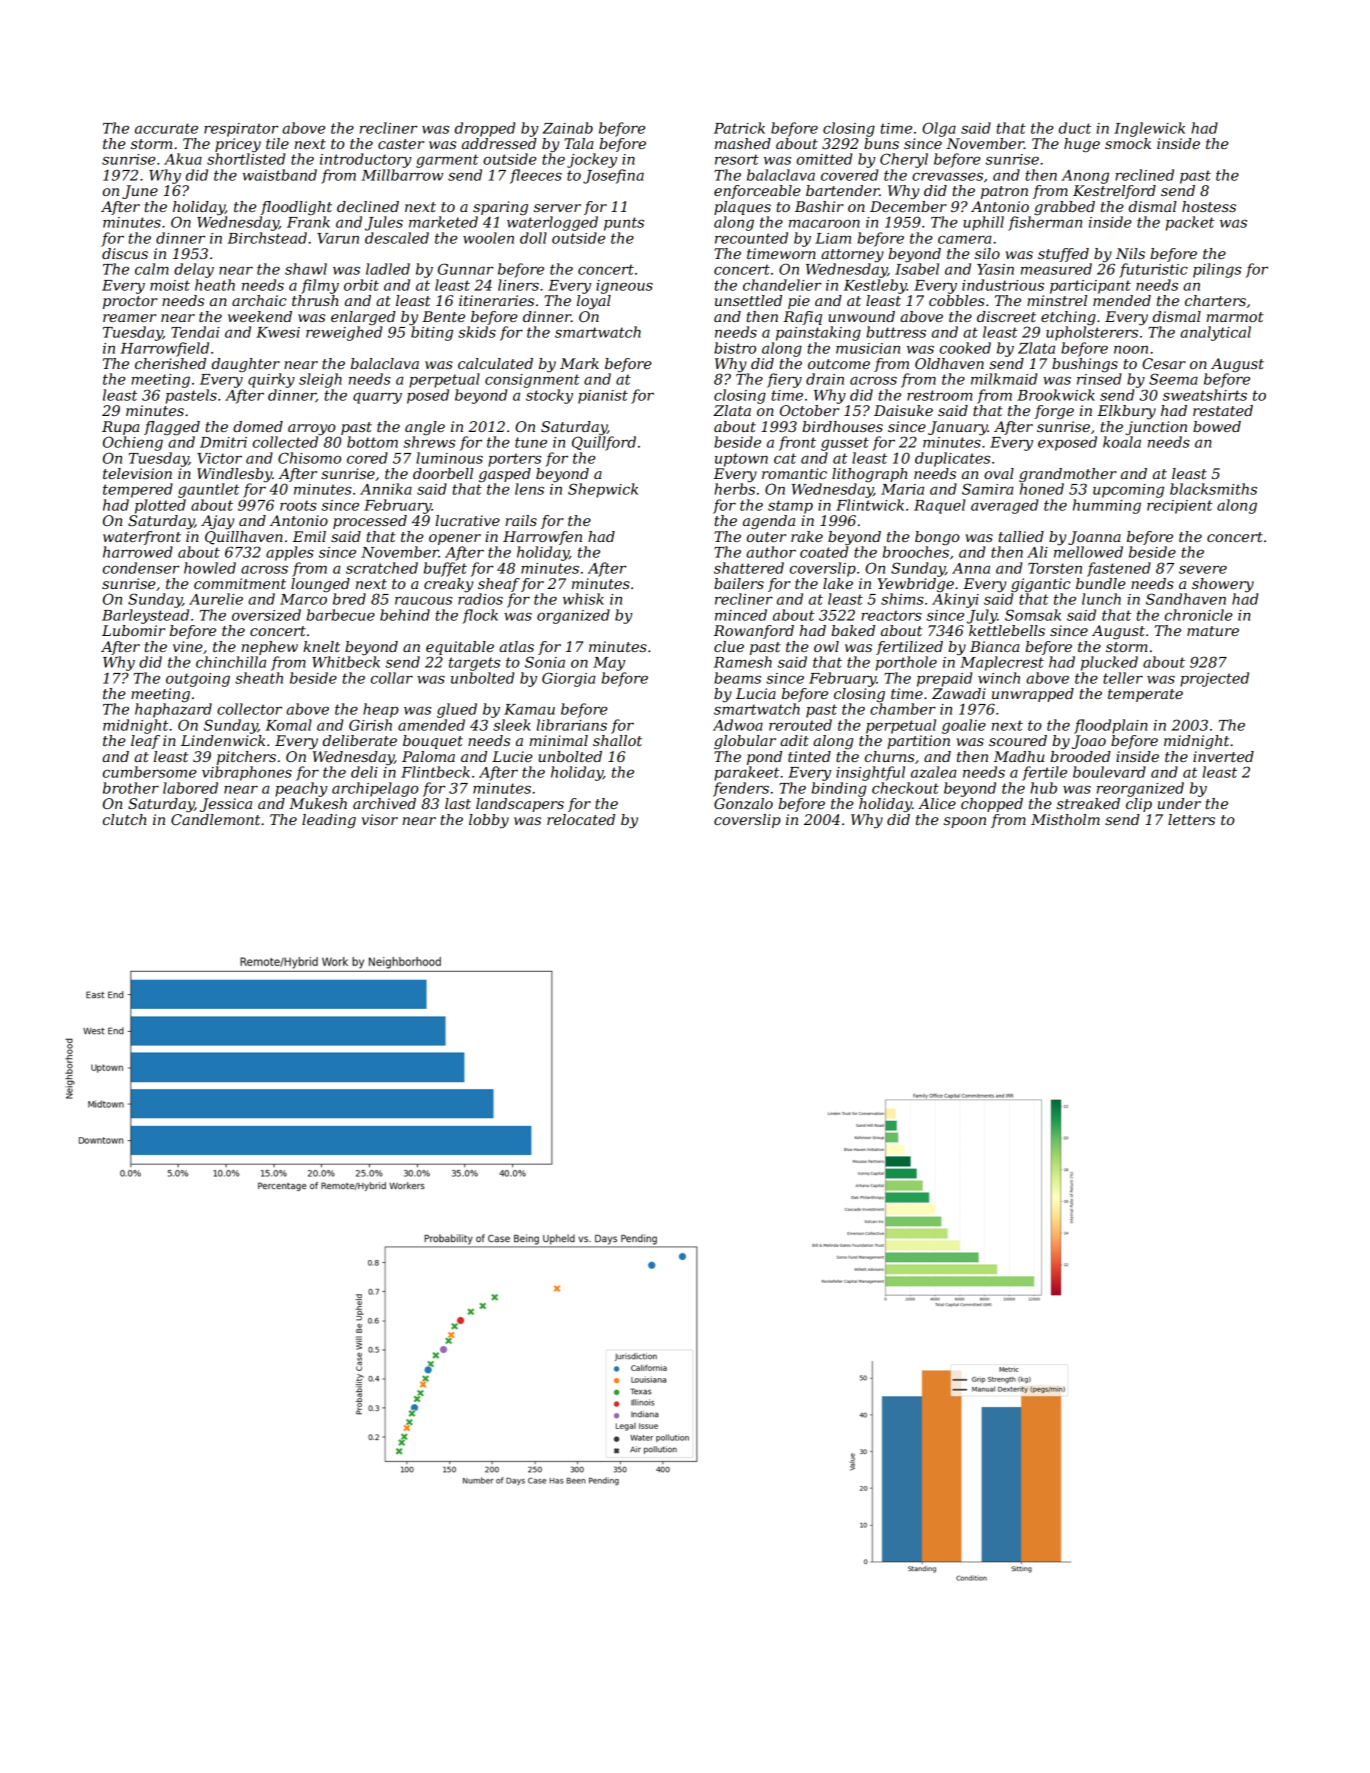  Describe the element at coordinates (904, 160) in the screenshot. I see `Cheryl` at that location.
